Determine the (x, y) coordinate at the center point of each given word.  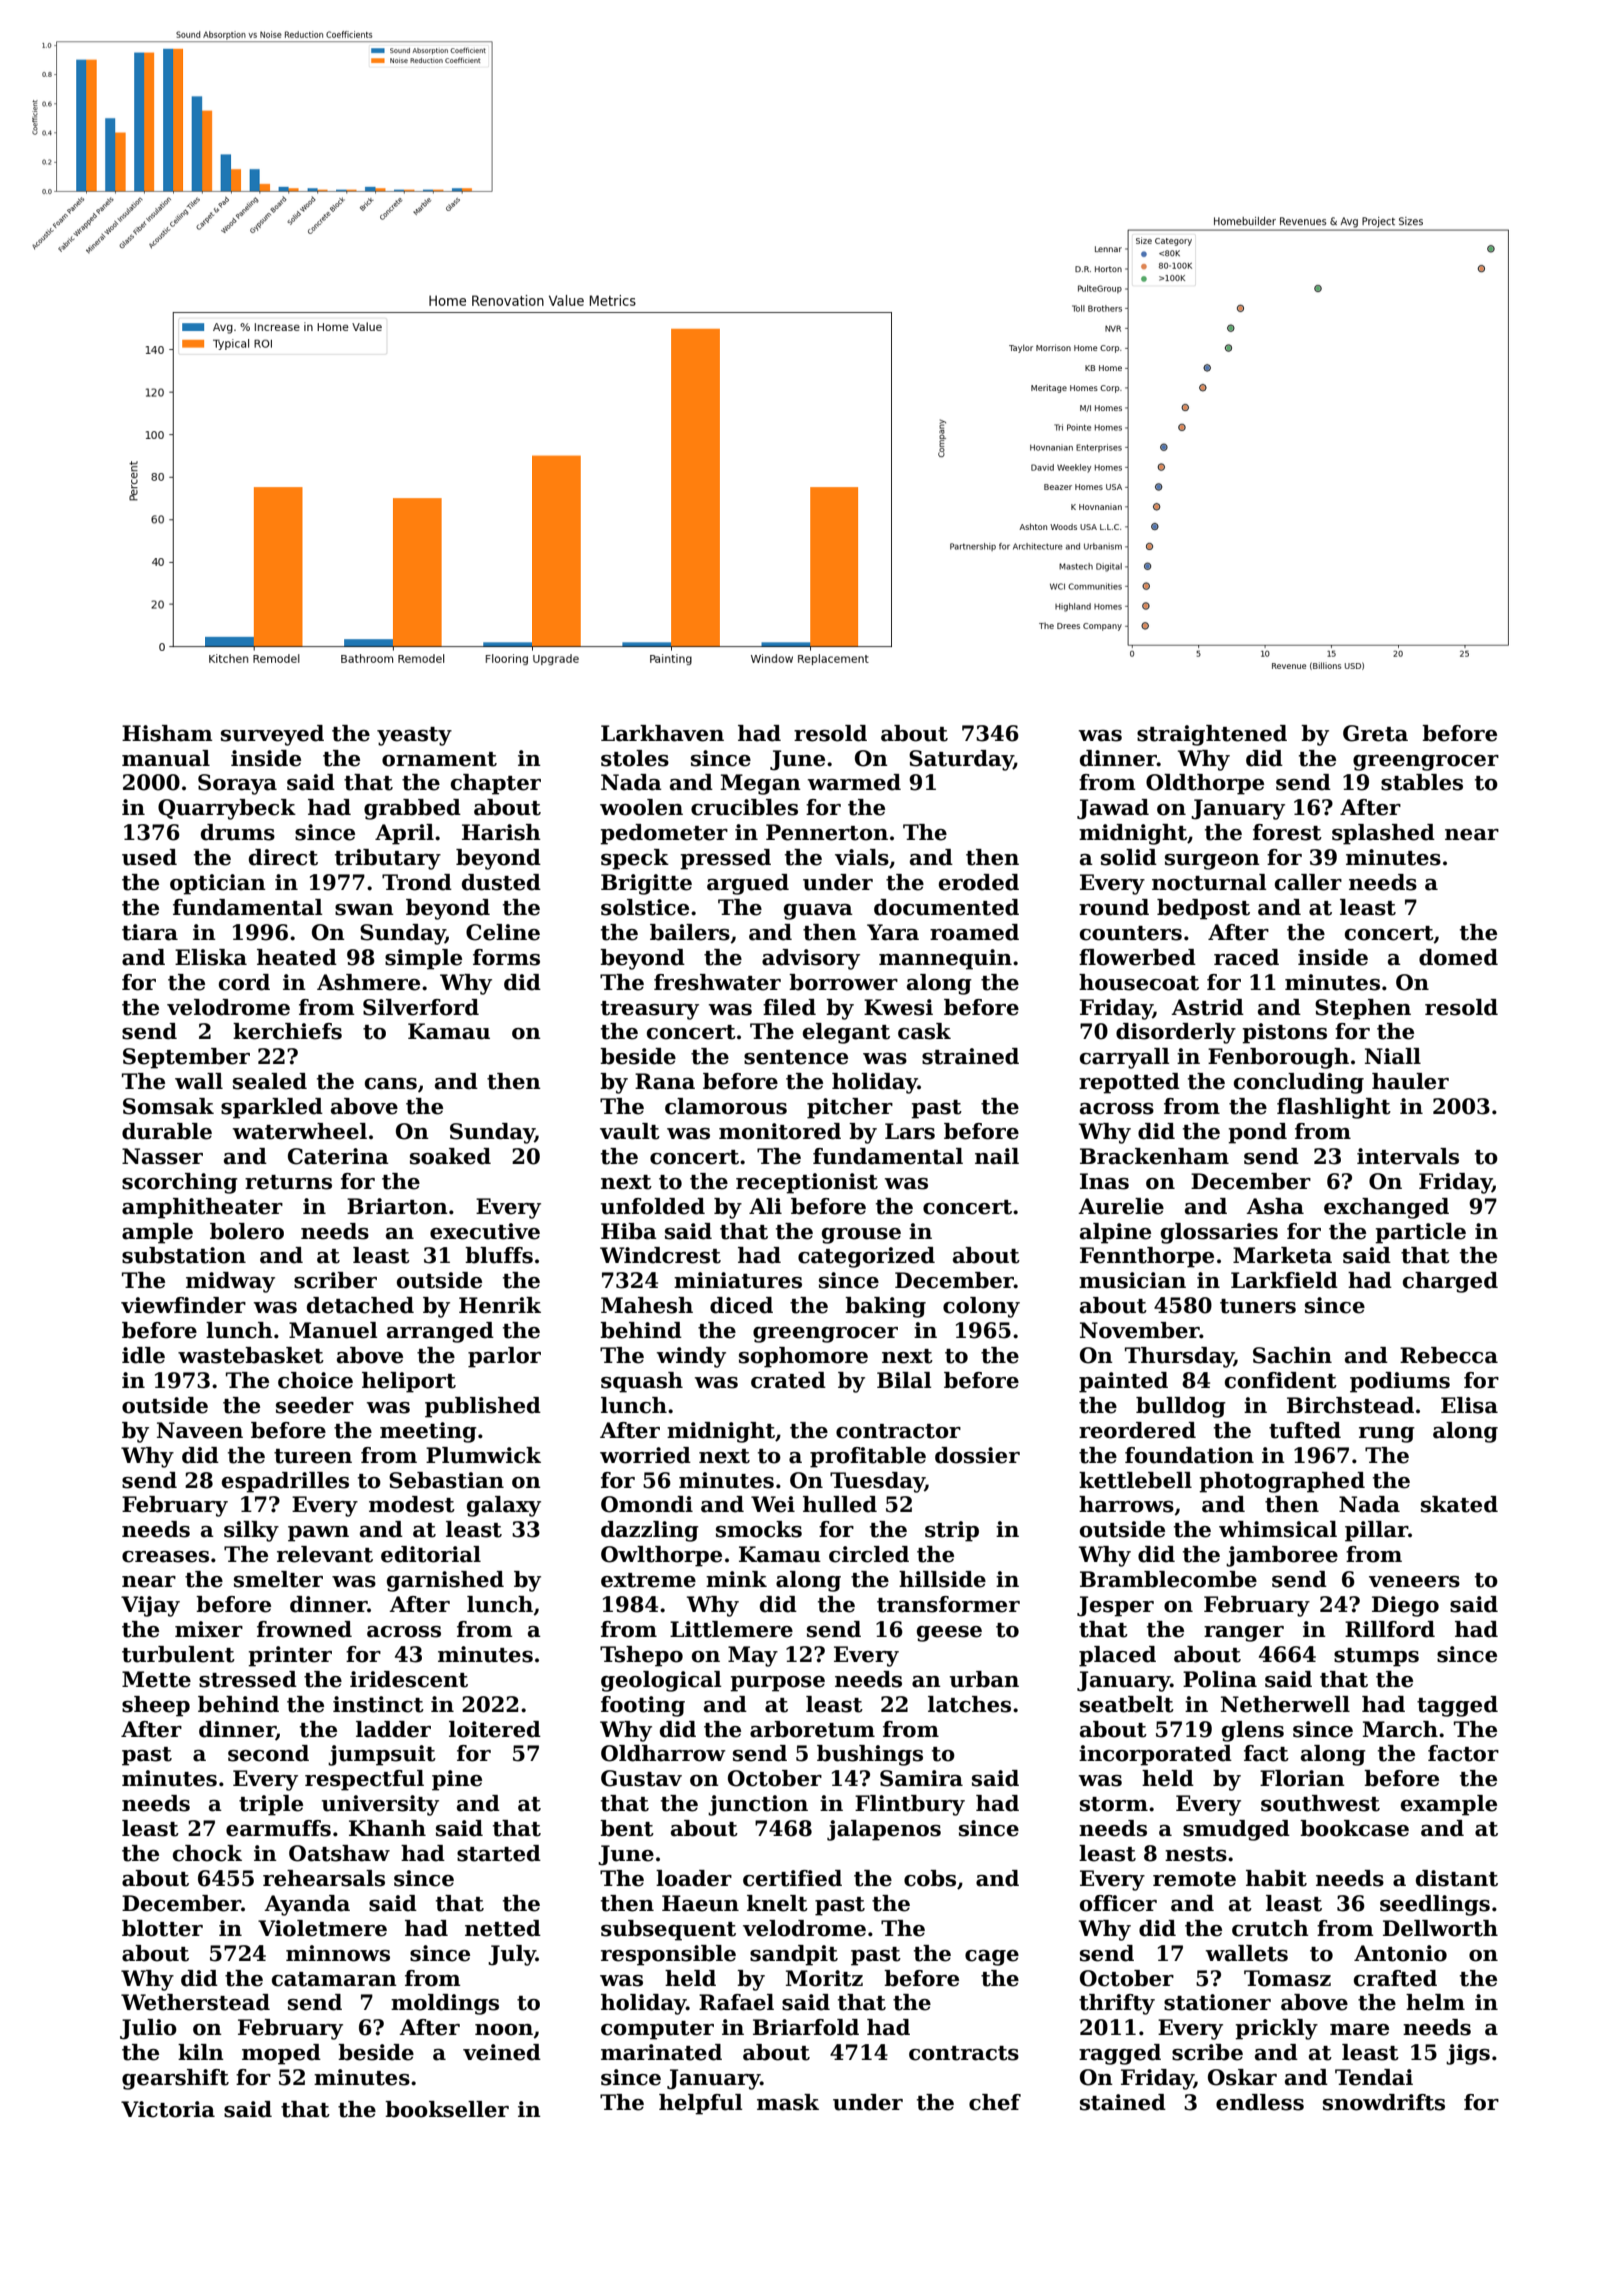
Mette (156, 1679)
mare (1359, 2030)
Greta (1375, 733)
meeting (428, 1432)
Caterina (338, 1156)
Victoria (168, 2109)
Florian (1302, 1778)
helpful (701, 2104)
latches (969, 1704)
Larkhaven (662, 733)
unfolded (653, 1206)
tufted (1305, 1430)
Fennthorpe (1147, 1257)
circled (869, 1554)
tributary (388, 859)
